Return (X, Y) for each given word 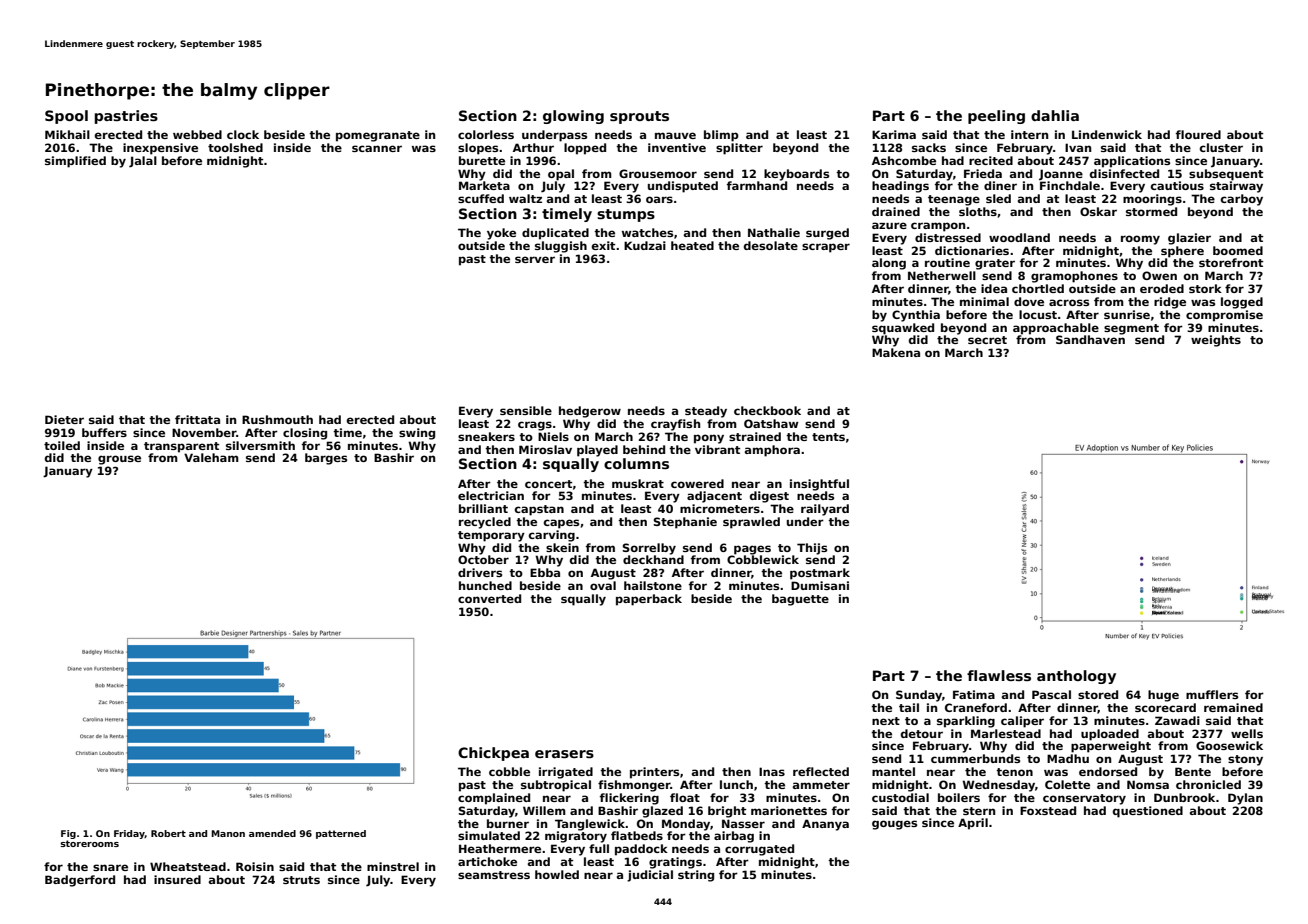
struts (301, 880)
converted (489, 598)
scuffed (481, 198)
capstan (539, 510)
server (535, 259)
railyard (825, 510)
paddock (641, 850)
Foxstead (1048, 810)
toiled (62, 445)
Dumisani (820, 585)
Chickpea (493, 754)
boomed (1238, 250)
